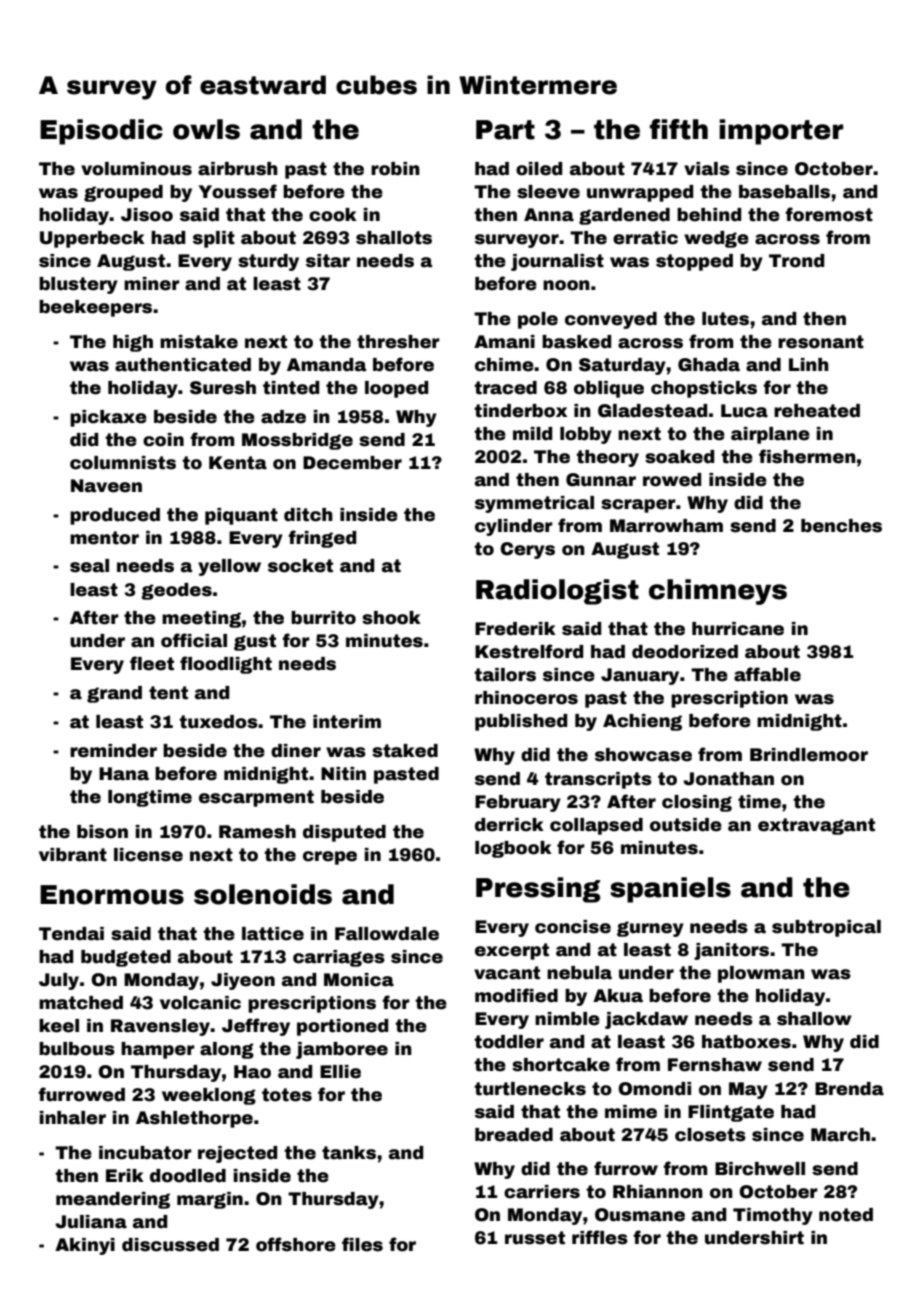 This image has width=924, height=1308. Describe the element at coordinates (573, 927) in the image. I see `concise` at that location.
